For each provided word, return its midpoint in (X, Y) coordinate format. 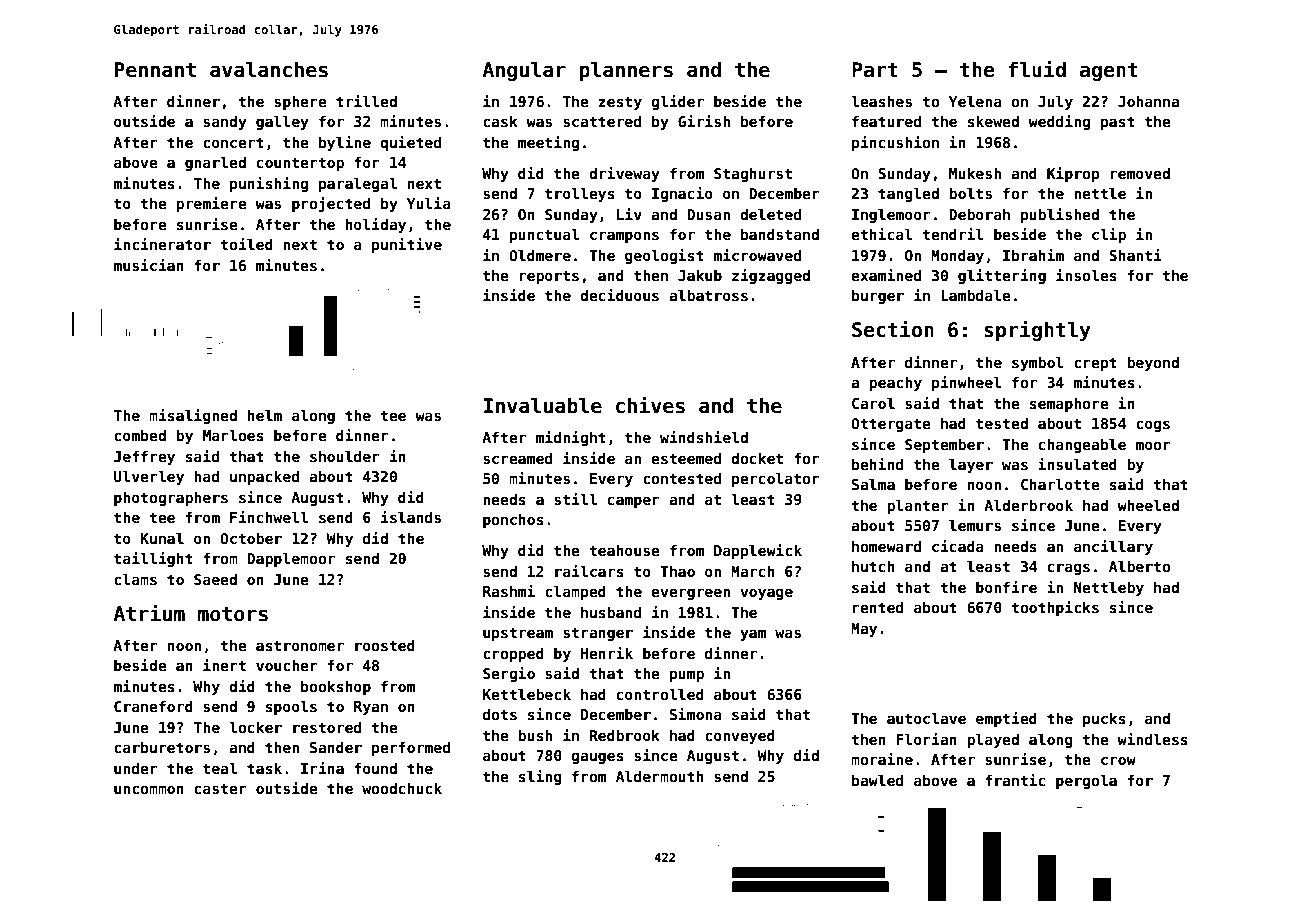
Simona (696, 714)
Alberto (1139, 566)
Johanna (1148, 101)
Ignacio (682, 194)
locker (255, 727)
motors (233, 614)
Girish (704, 121)
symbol (1038, 363)
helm (265, 415)
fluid (1037, 69)
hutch (873, 566)
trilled (366, 101)
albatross (708, 295)
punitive (407, 245)
